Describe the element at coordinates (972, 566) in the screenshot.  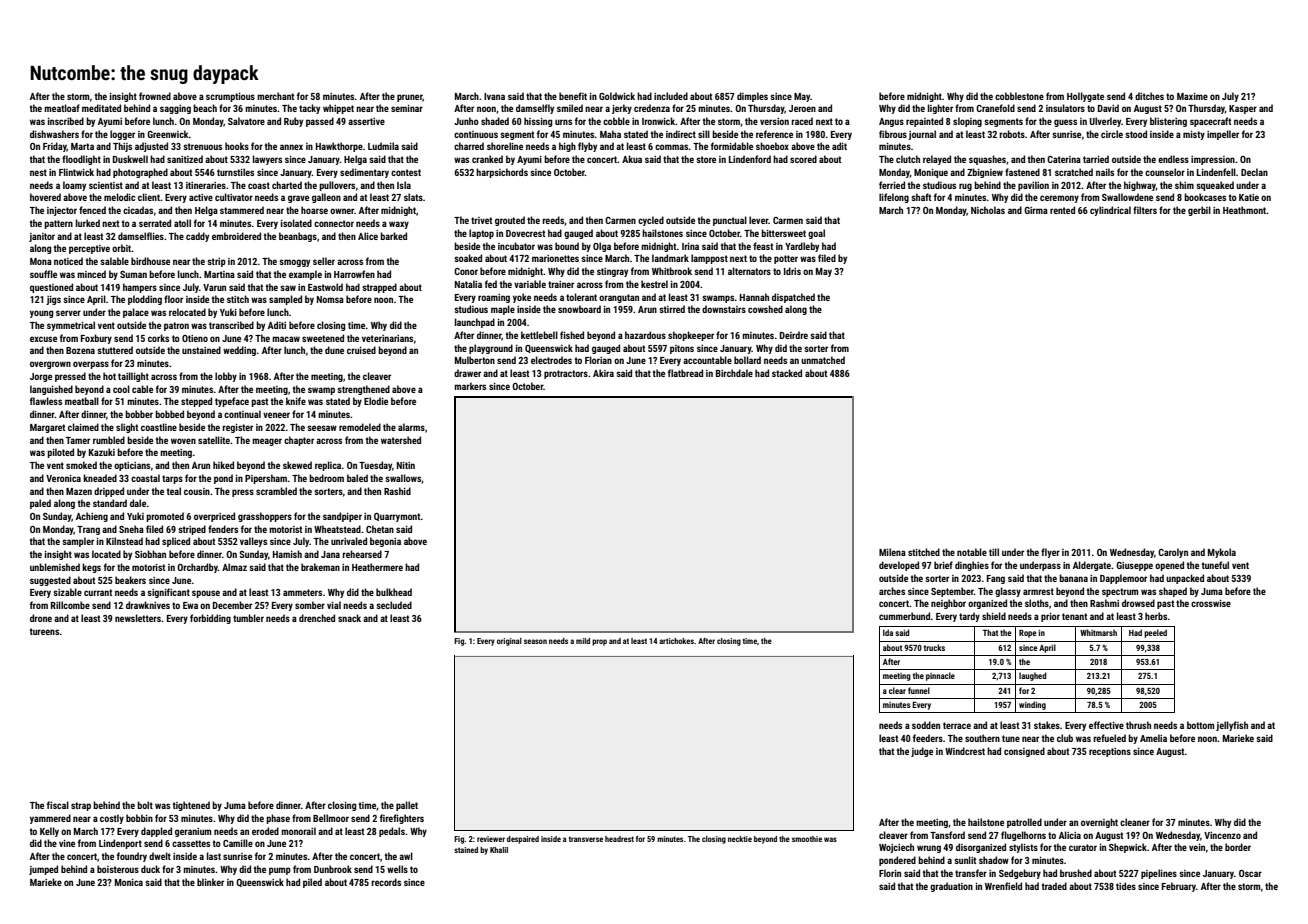
I see `dinghies` at that location.
